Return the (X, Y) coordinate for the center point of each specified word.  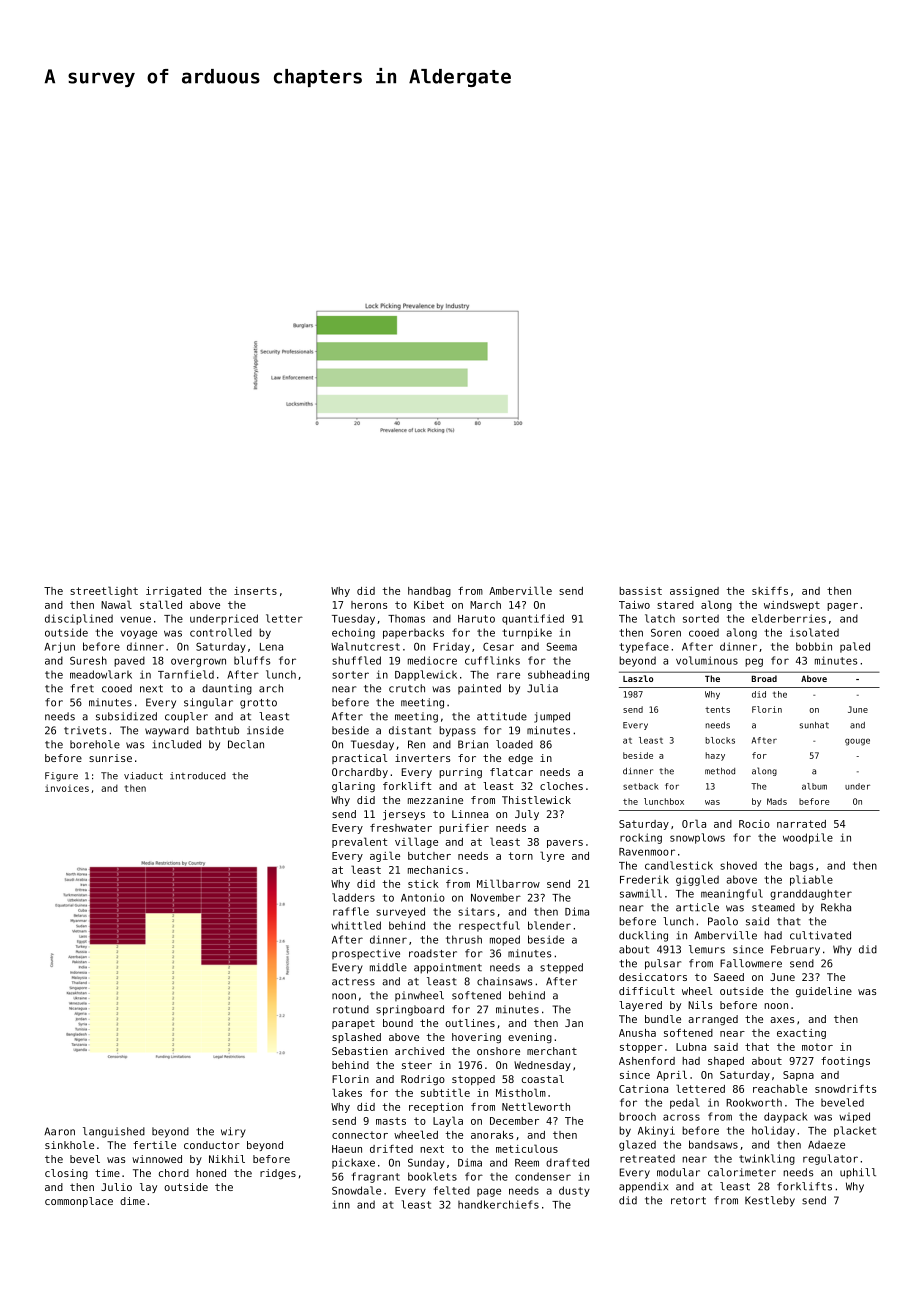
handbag (429, 592)
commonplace (79, 1202)
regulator (830, 1159)
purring (460, 773)
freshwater (401, 828)
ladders (353, 897)
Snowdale (356, 1190)
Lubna (691, 1047)
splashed (356, 1038)
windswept (792, 606)
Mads (777, 801)
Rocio (754, 824)
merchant (552, 1051)
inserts (255, 591)
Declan (246, 744)
